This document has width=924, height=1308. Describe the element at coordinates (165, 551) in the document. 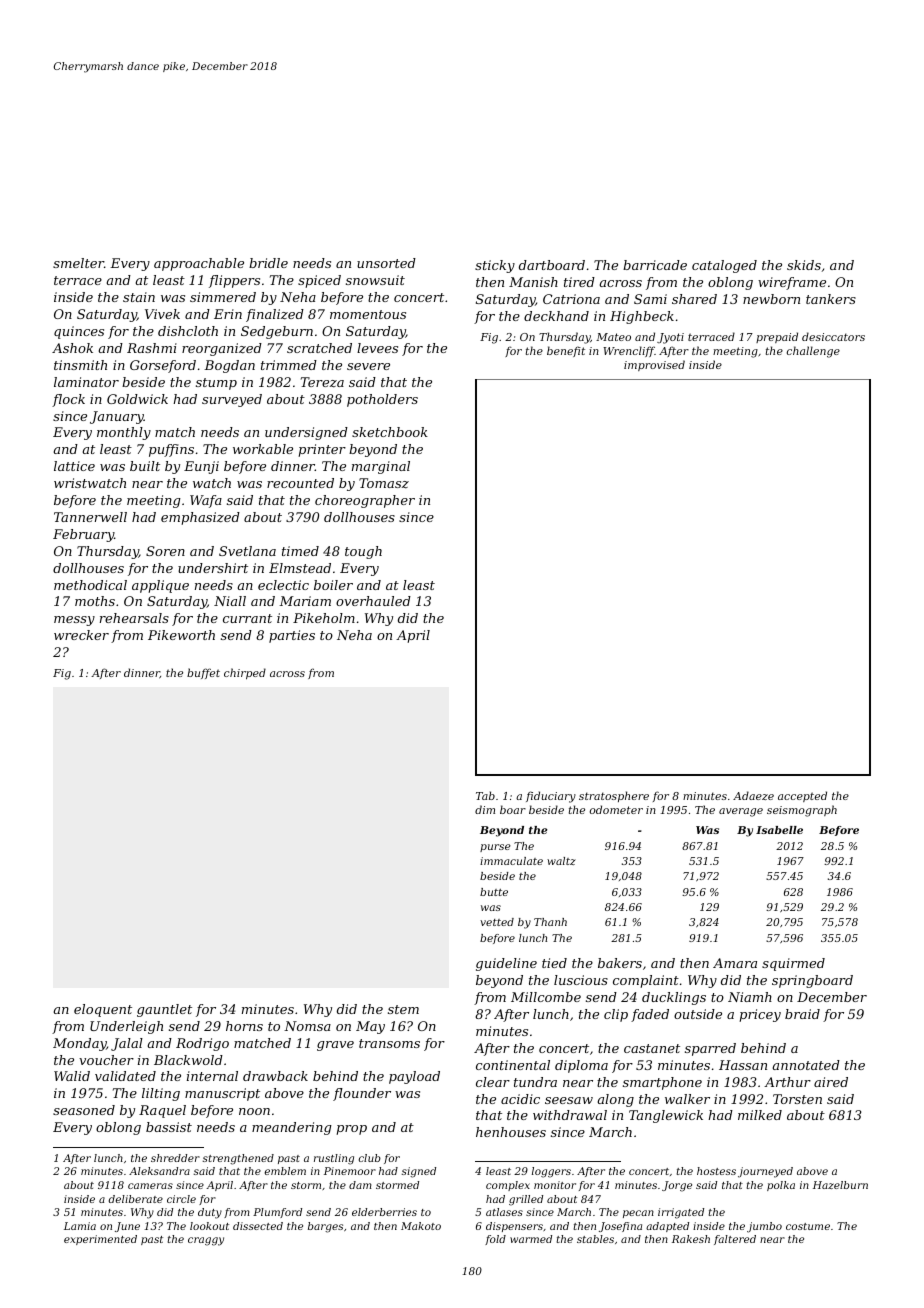

I see `Soren` at that location.
